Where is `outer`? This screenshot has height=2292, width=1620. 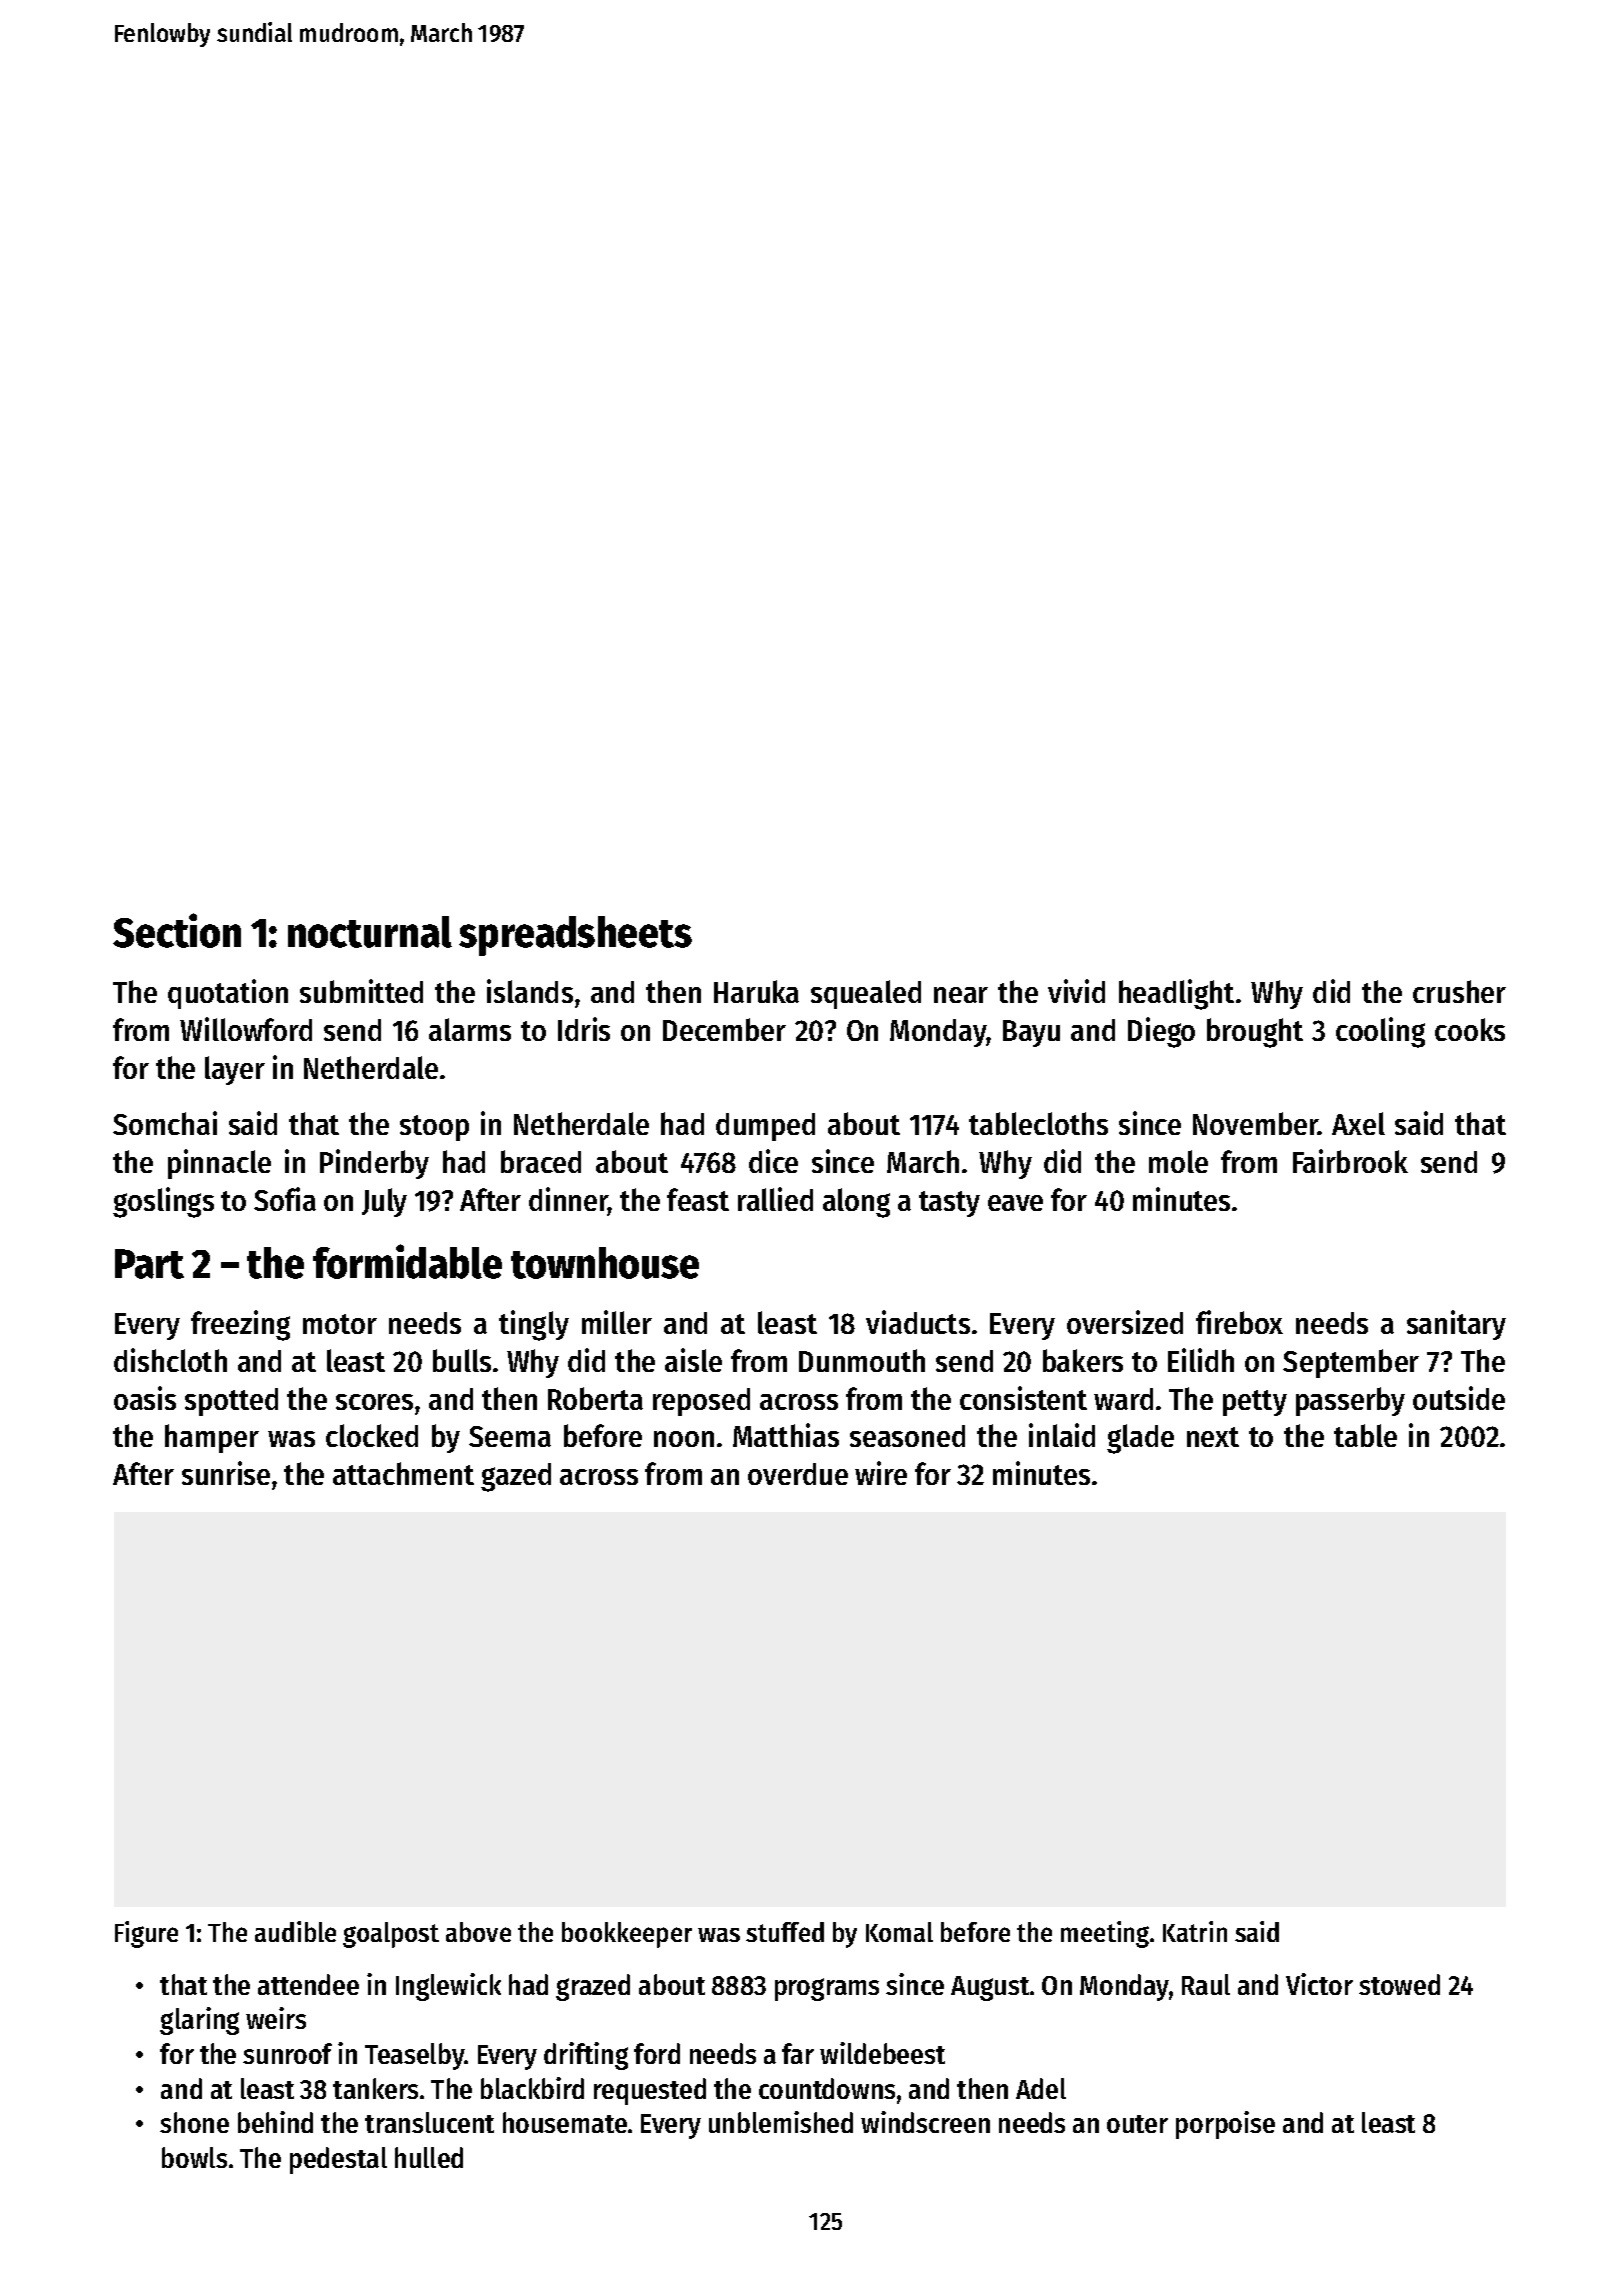 outer is located at coordinates (1137, 2124).
